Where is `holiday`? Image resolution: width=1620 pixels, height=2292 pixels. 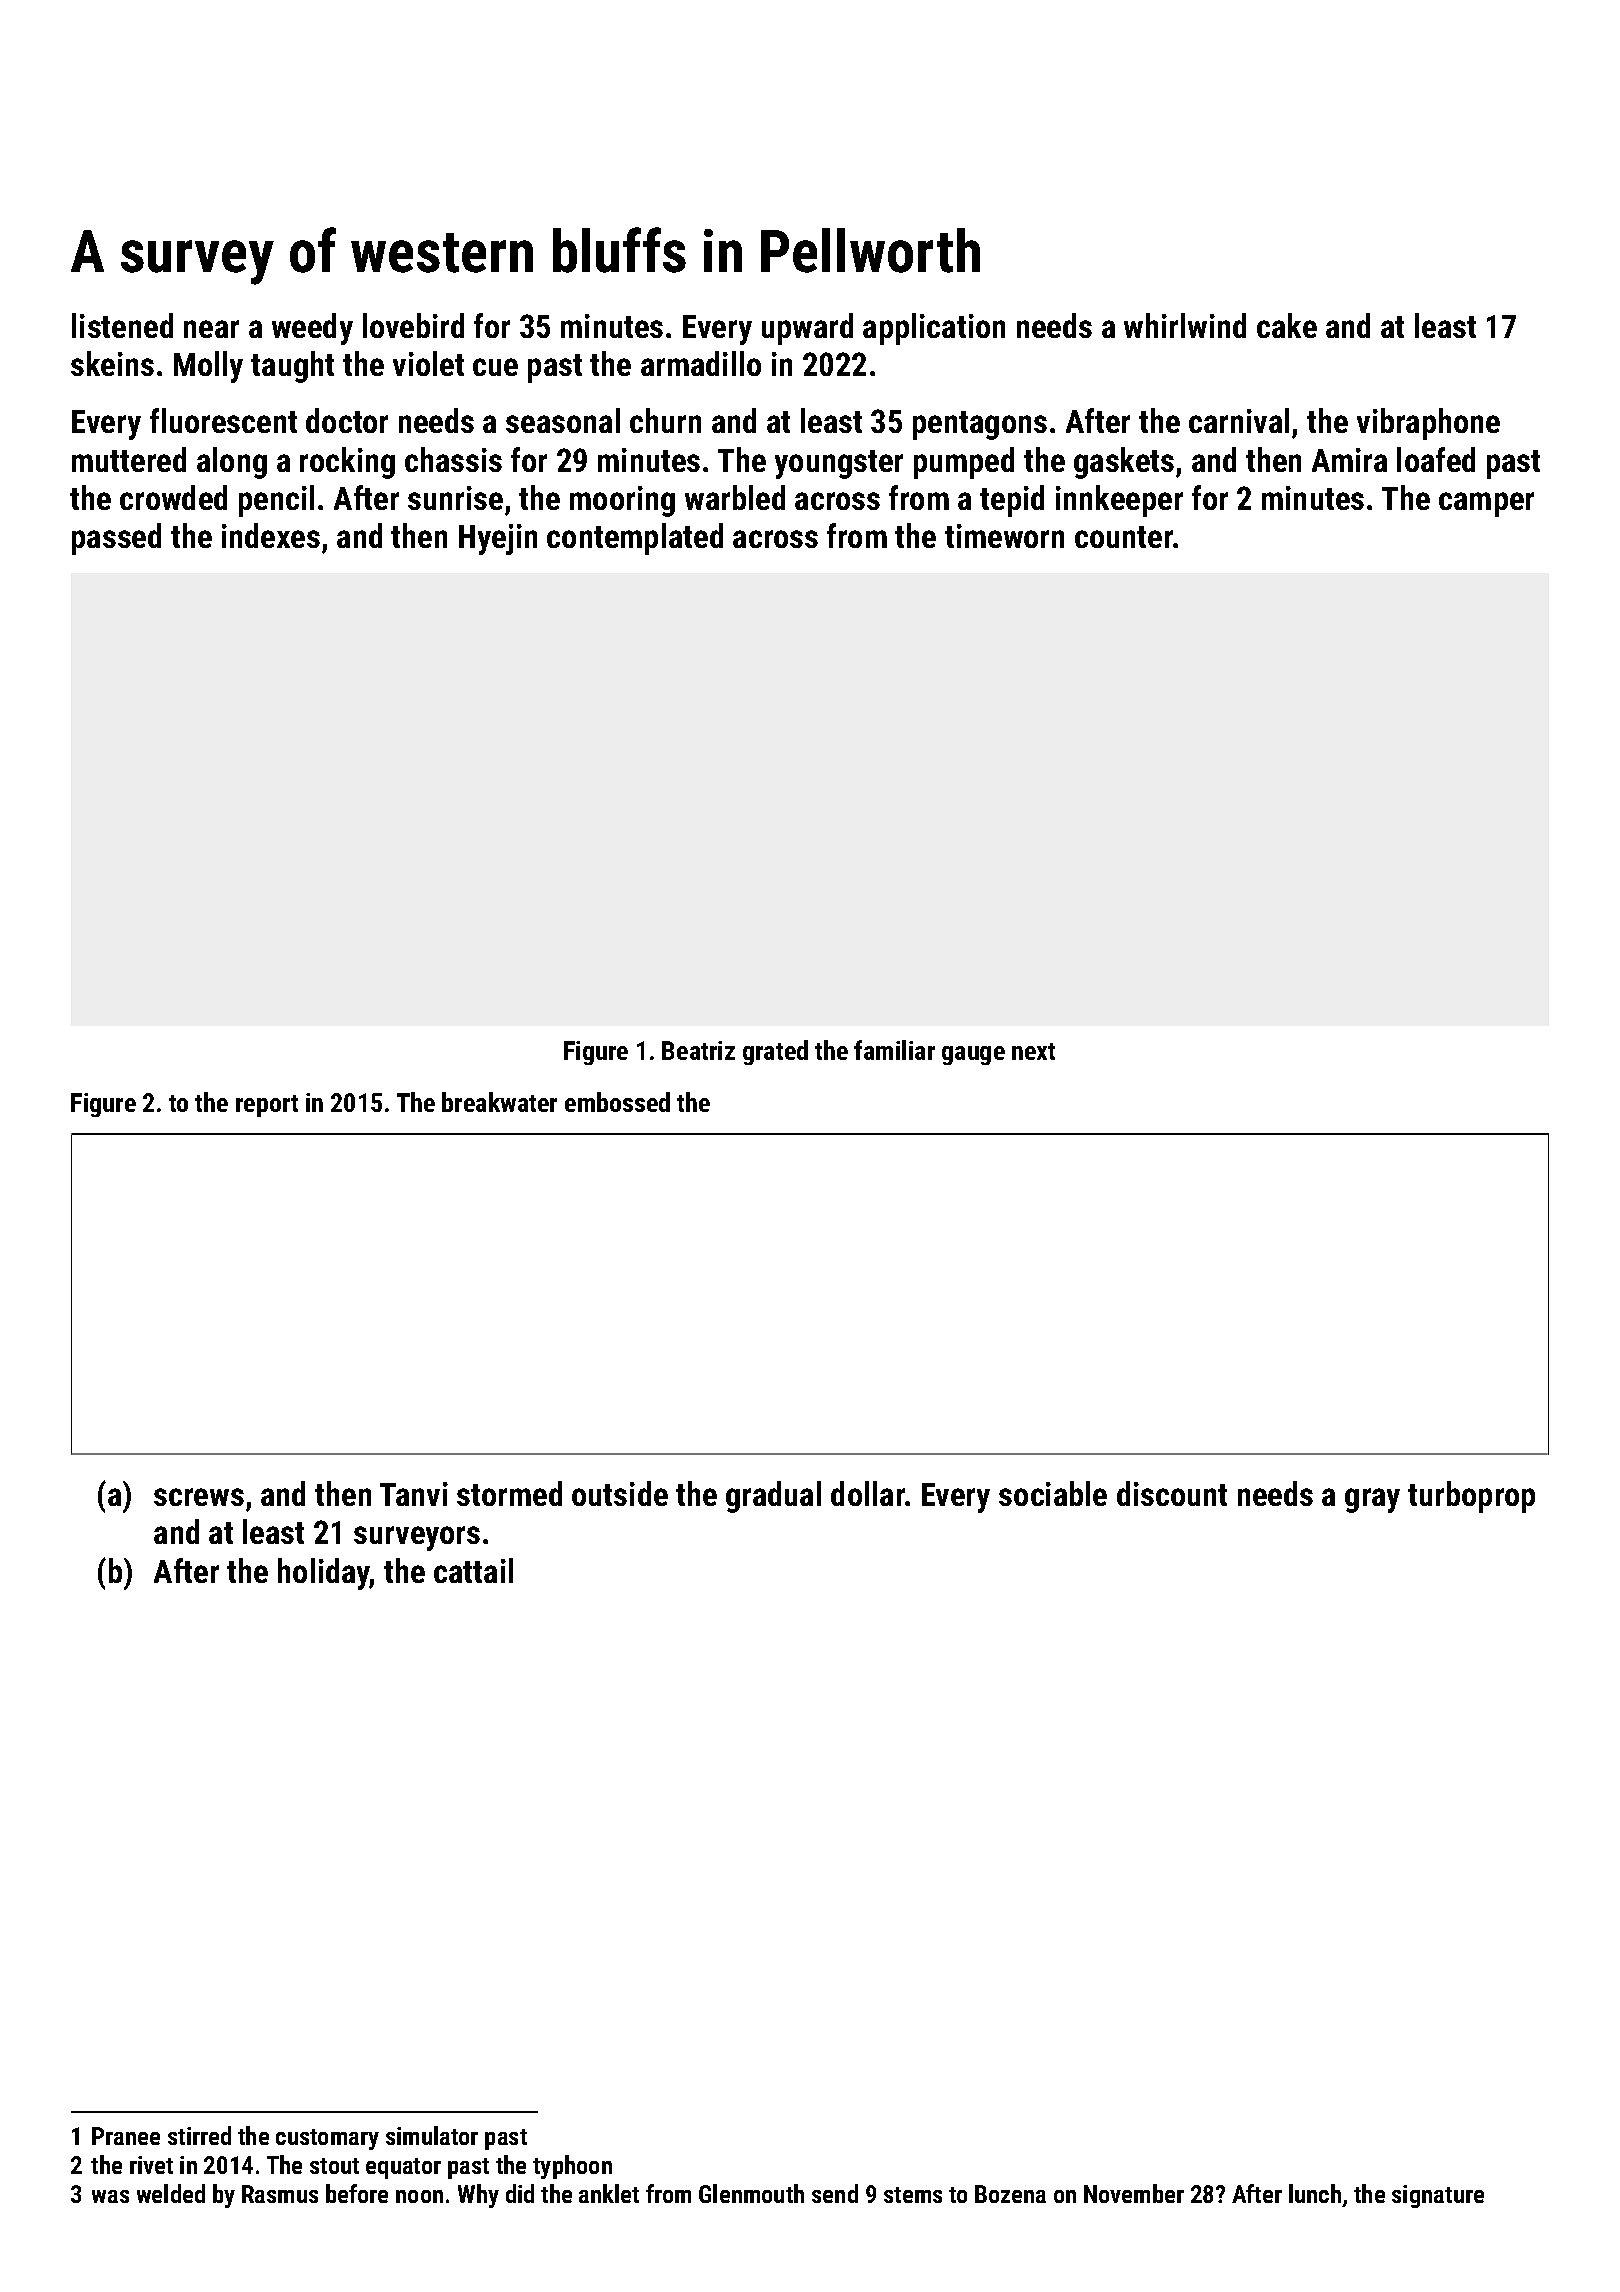 holiday is located at coordinates (324, 1574).
